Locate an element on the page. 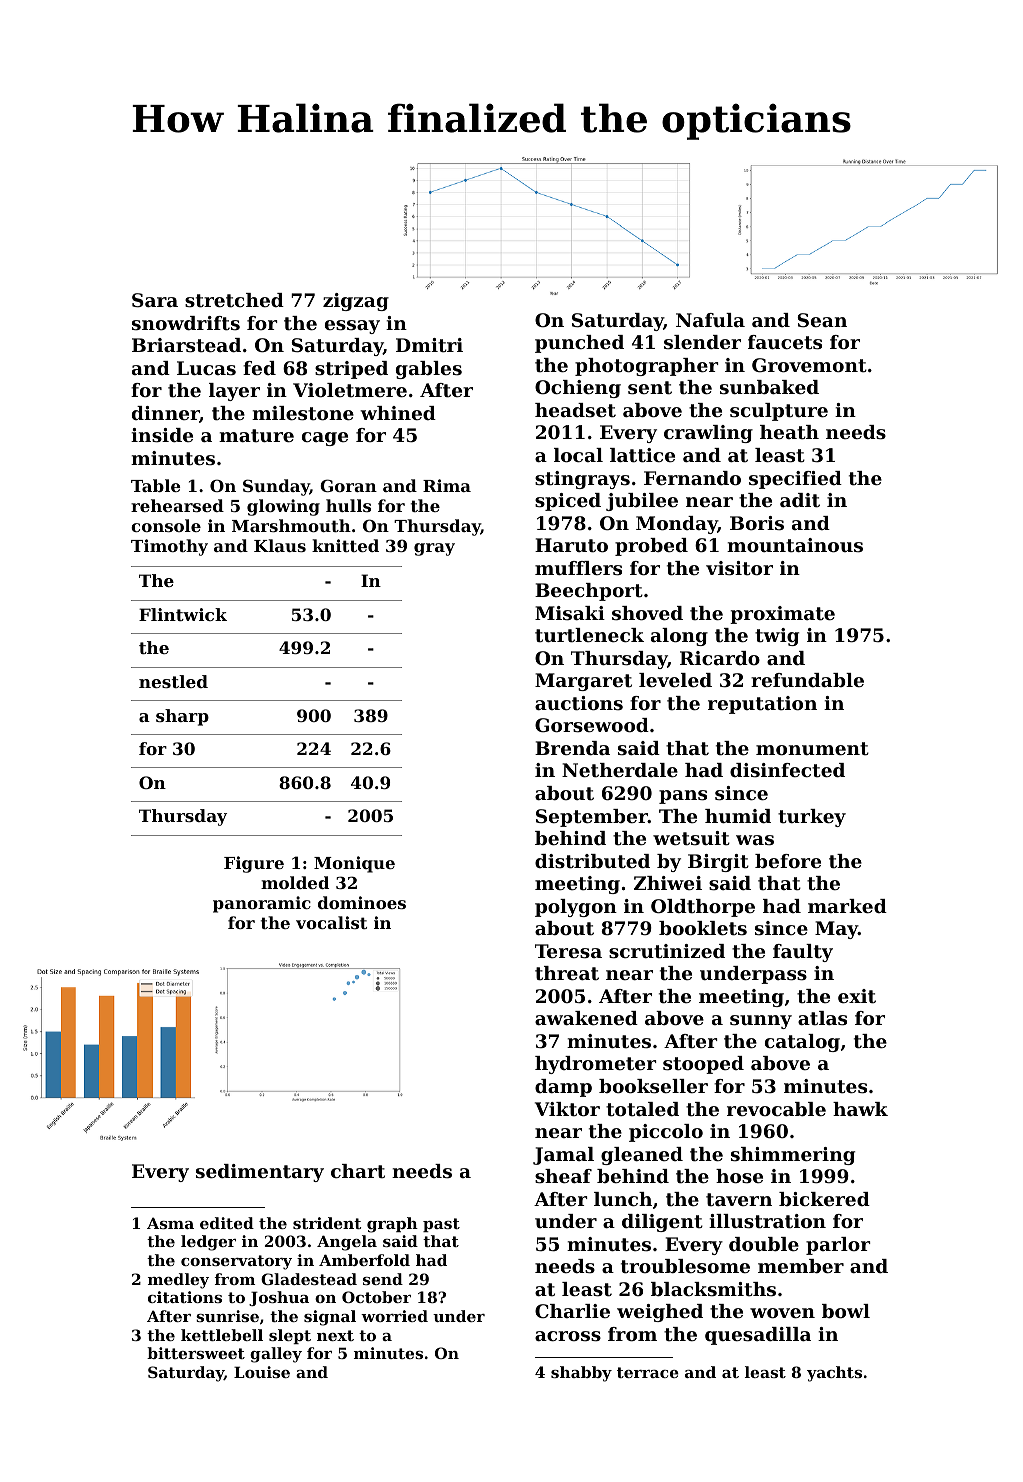 The image size is (1023, 1482). dinner is located at coordinates (166, 414).
